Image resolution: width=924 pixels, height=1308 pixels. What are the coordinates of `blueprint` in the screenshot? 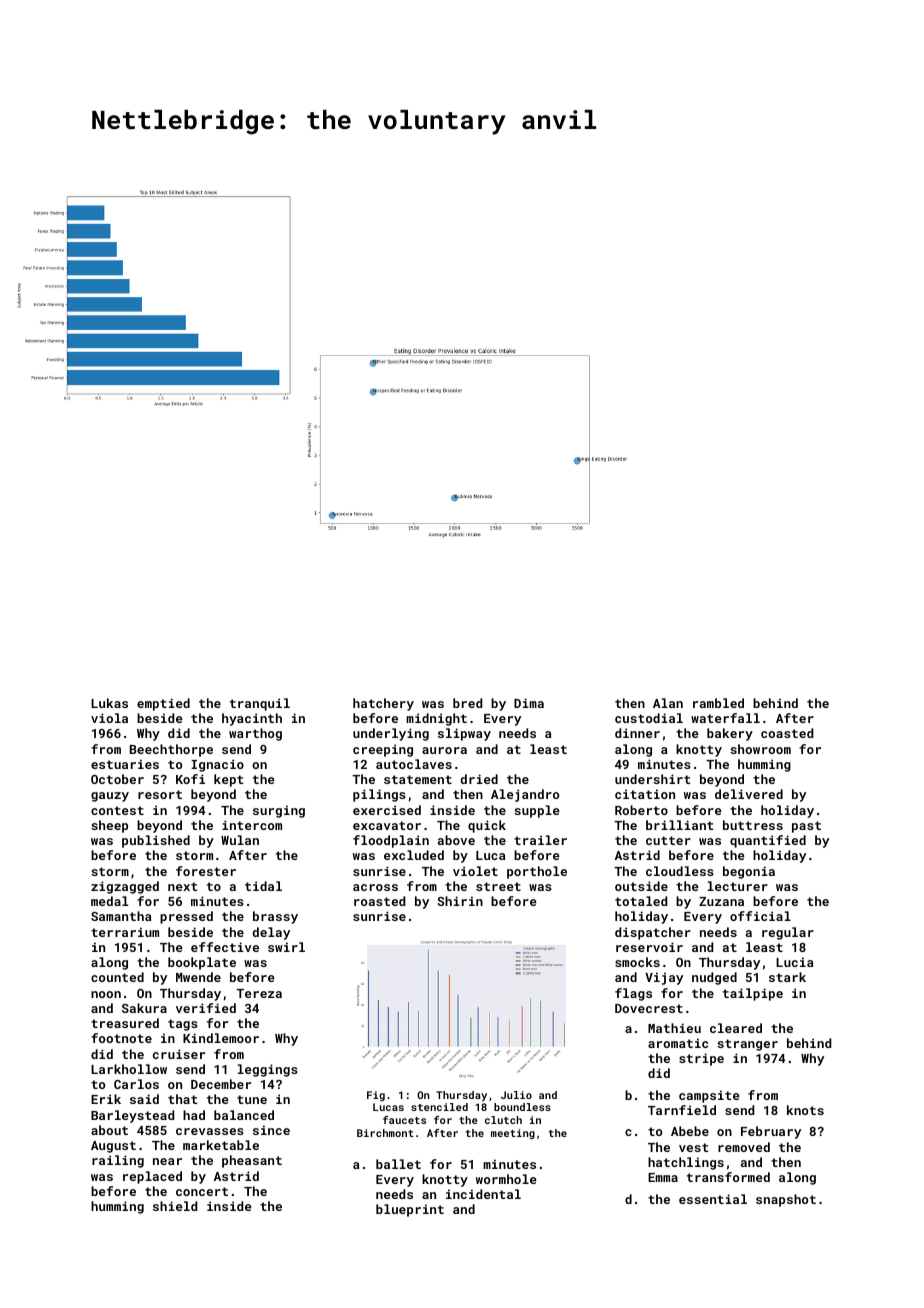 It's located at (410, 1210).
